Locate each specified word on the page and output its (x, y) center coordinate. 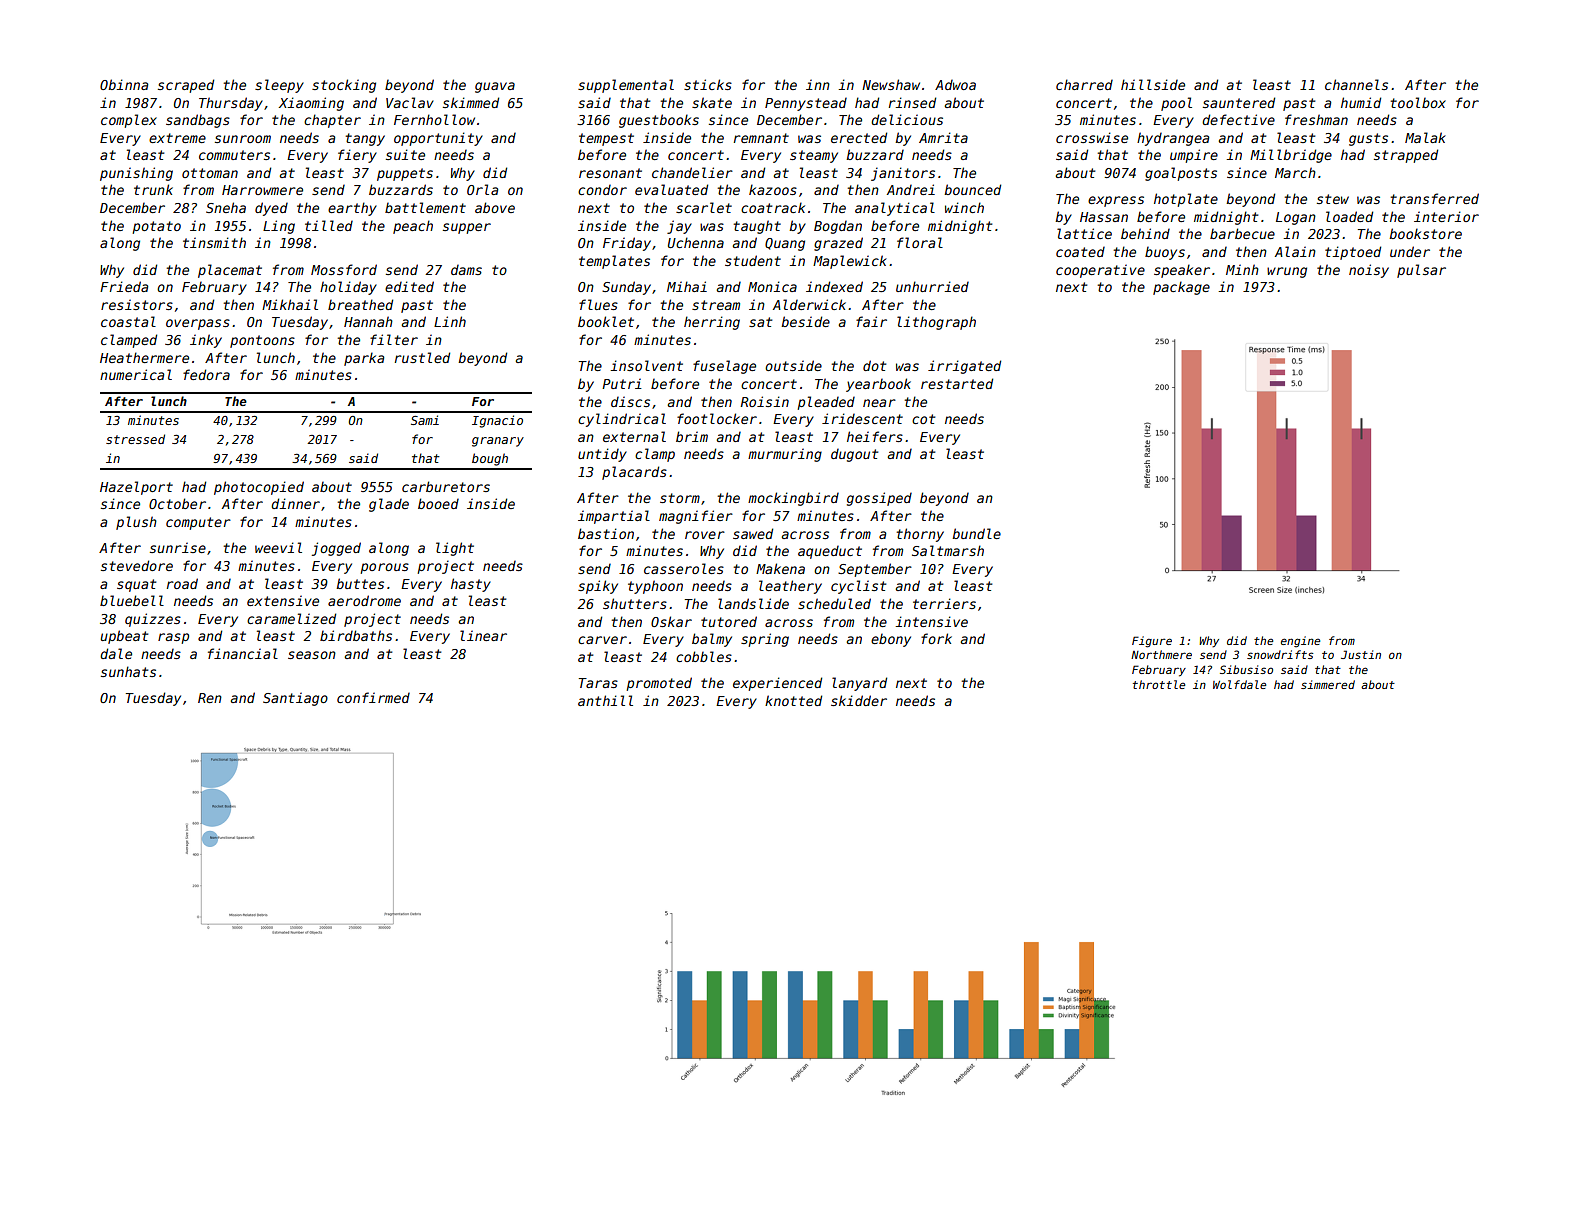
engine (1300, 642)
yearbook (878, 385)
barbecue (1242, 233)
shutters (635, 603)
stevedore (137, 565)
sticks (708, 84)
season (312, 655)
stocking (344, 86)
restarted (957, 383)
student (753, 260)
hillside (1153, 84)
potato (156, 227)
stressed (135, 439)
